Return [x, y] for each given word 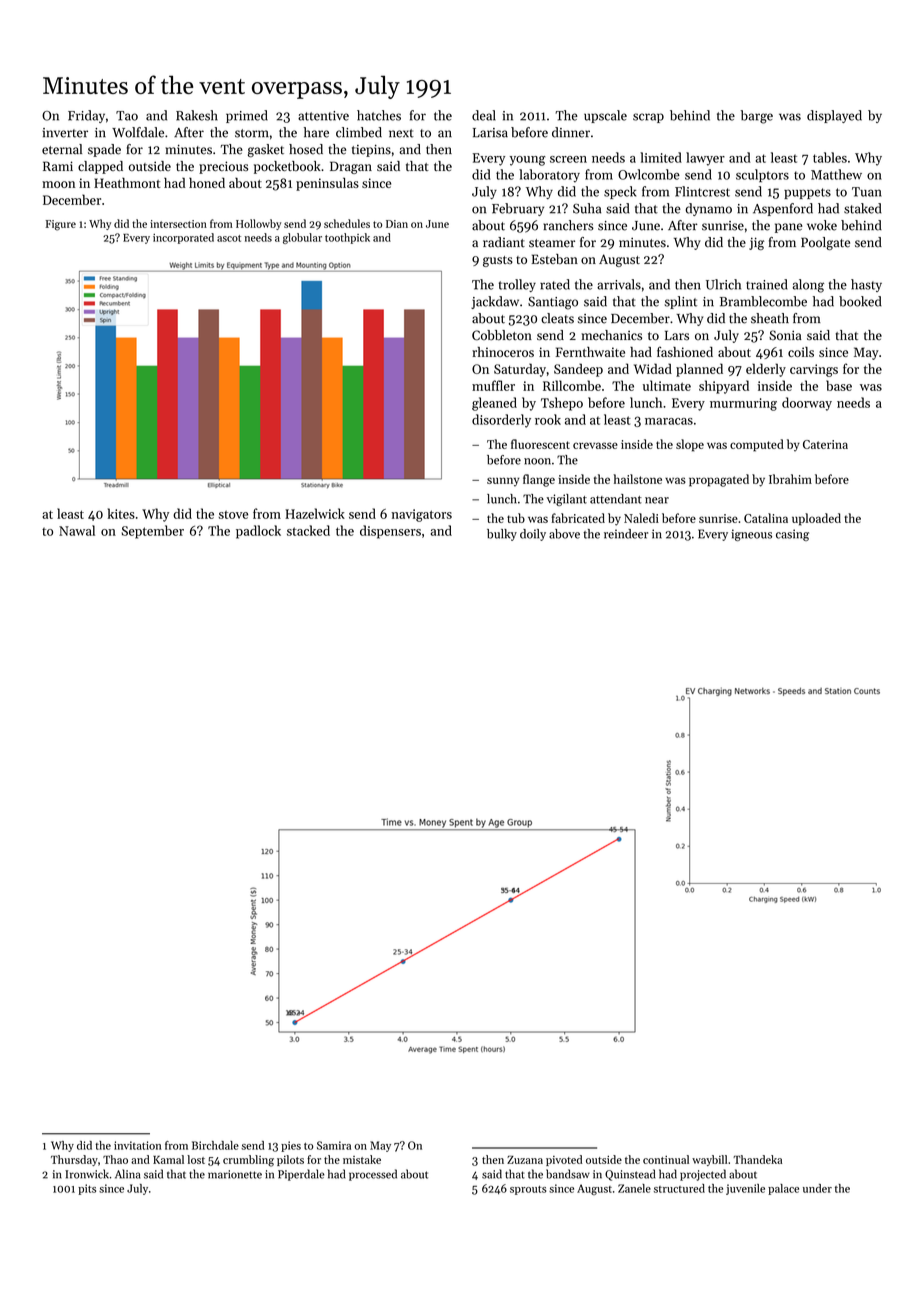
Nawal [77, 530]
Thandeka [757, 1159]
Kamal [168, 1159]
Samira [334, 1145]
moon [58, 184]
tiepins [371, 151]
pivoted [564, 1160]
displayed [834, 116]
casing [792, 535]
